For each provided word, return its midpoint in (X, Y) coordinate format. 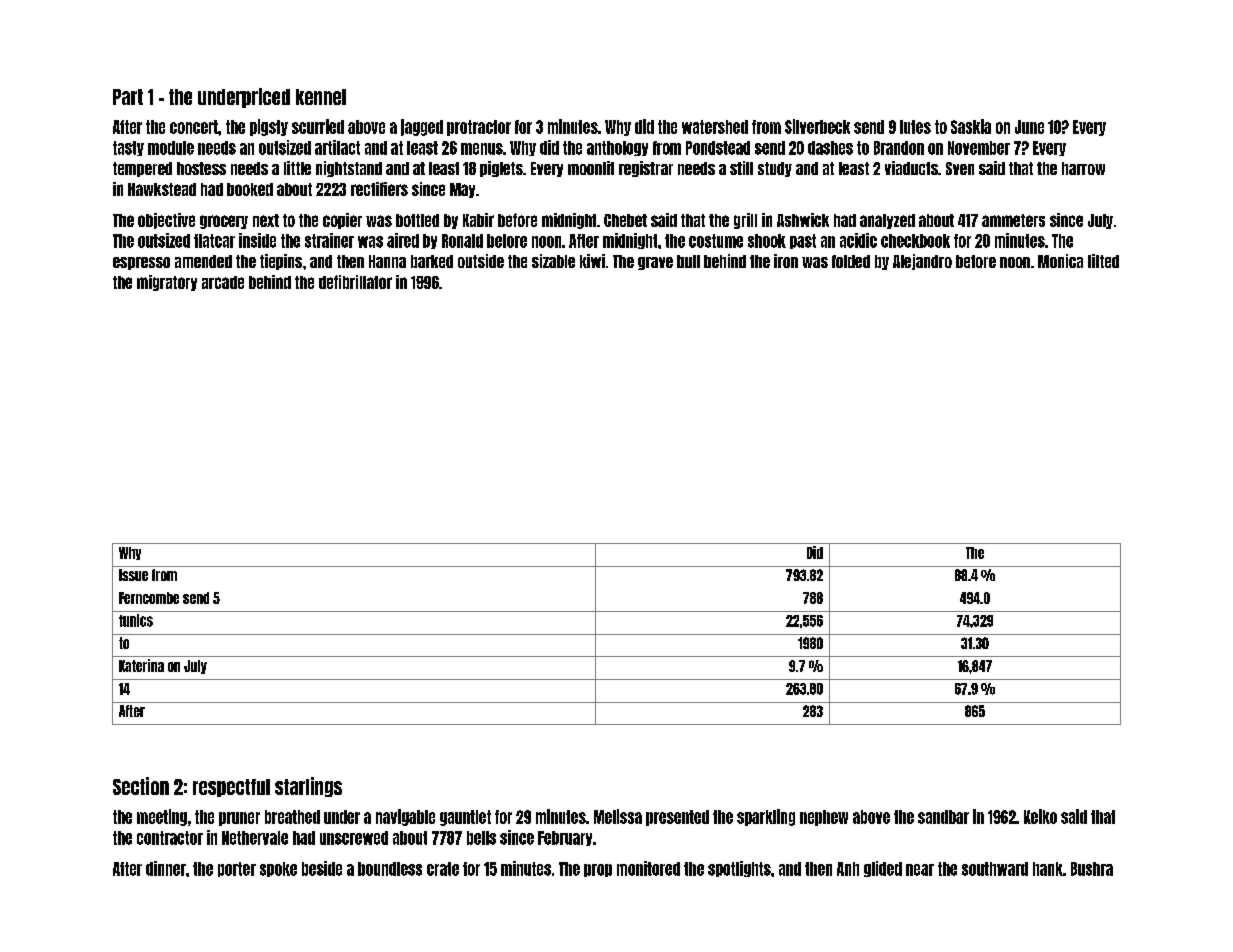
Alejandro (922, 262)
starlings (308, 787)
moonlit (591, 168)
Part (128, 97)
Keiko (1040, 816)
